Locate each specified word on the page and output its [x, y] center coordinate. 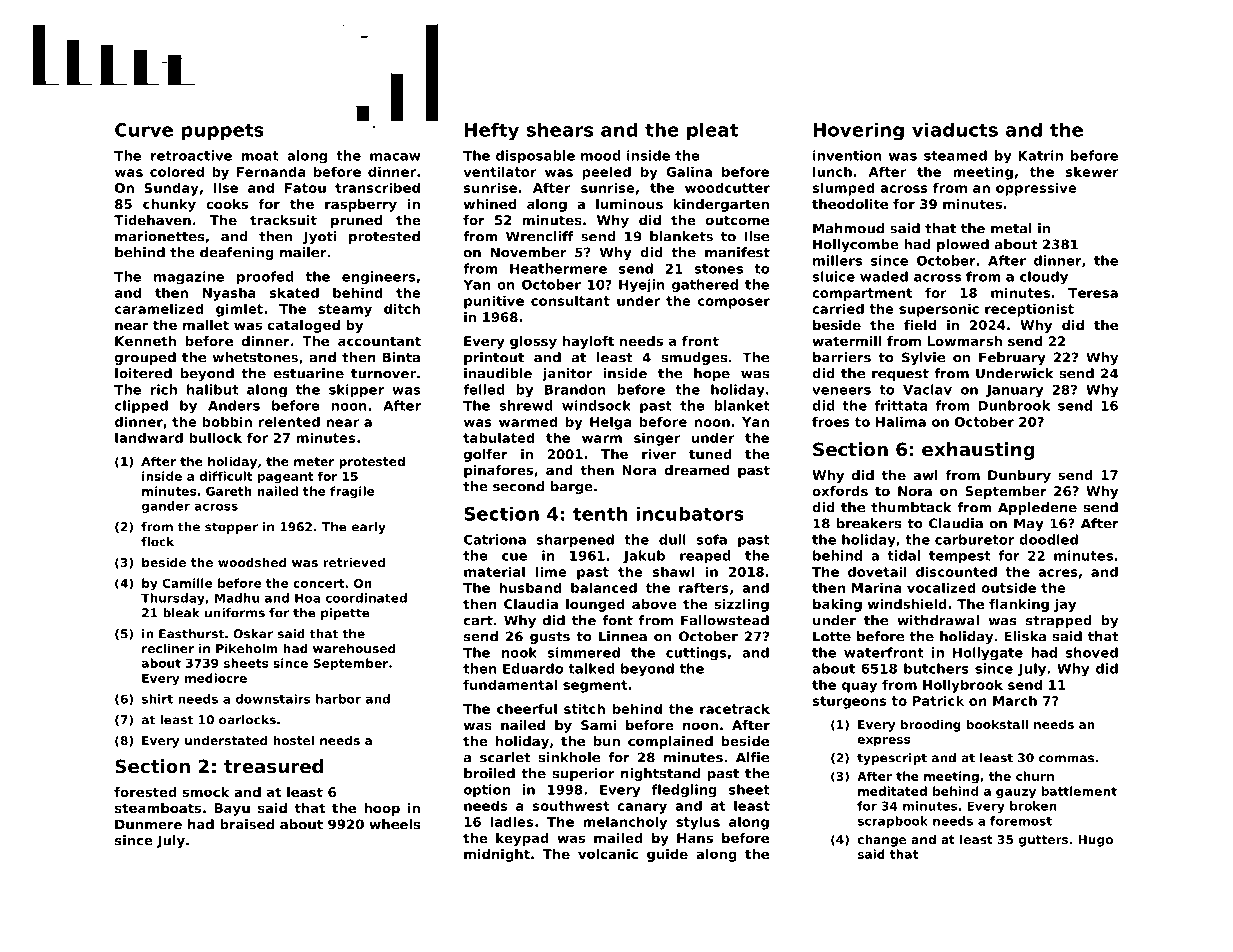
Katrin [1041, 155]
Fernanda [271, 171]
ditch [402, 308]
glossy [533, 342]
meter [314, 461]
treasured [273, 766]
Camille [187, 583]
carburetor [974, 539]
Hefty [492, 132]
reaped [705, 557]
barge [572, 487]
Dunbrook [1014, 405]
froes [831, 421]
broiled [489, 773]
